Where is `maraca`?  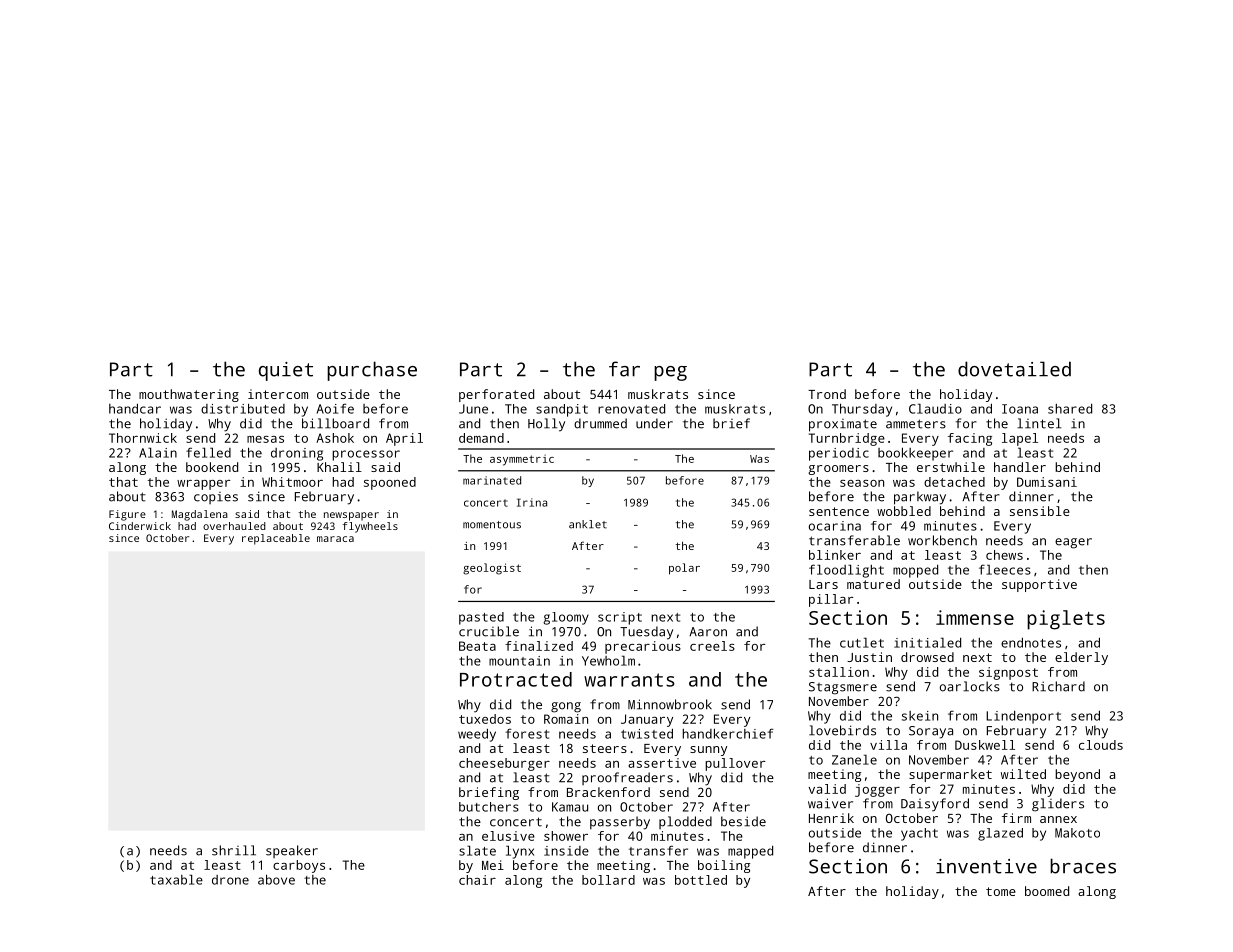 maraca is located at coordinates (335, 539).
